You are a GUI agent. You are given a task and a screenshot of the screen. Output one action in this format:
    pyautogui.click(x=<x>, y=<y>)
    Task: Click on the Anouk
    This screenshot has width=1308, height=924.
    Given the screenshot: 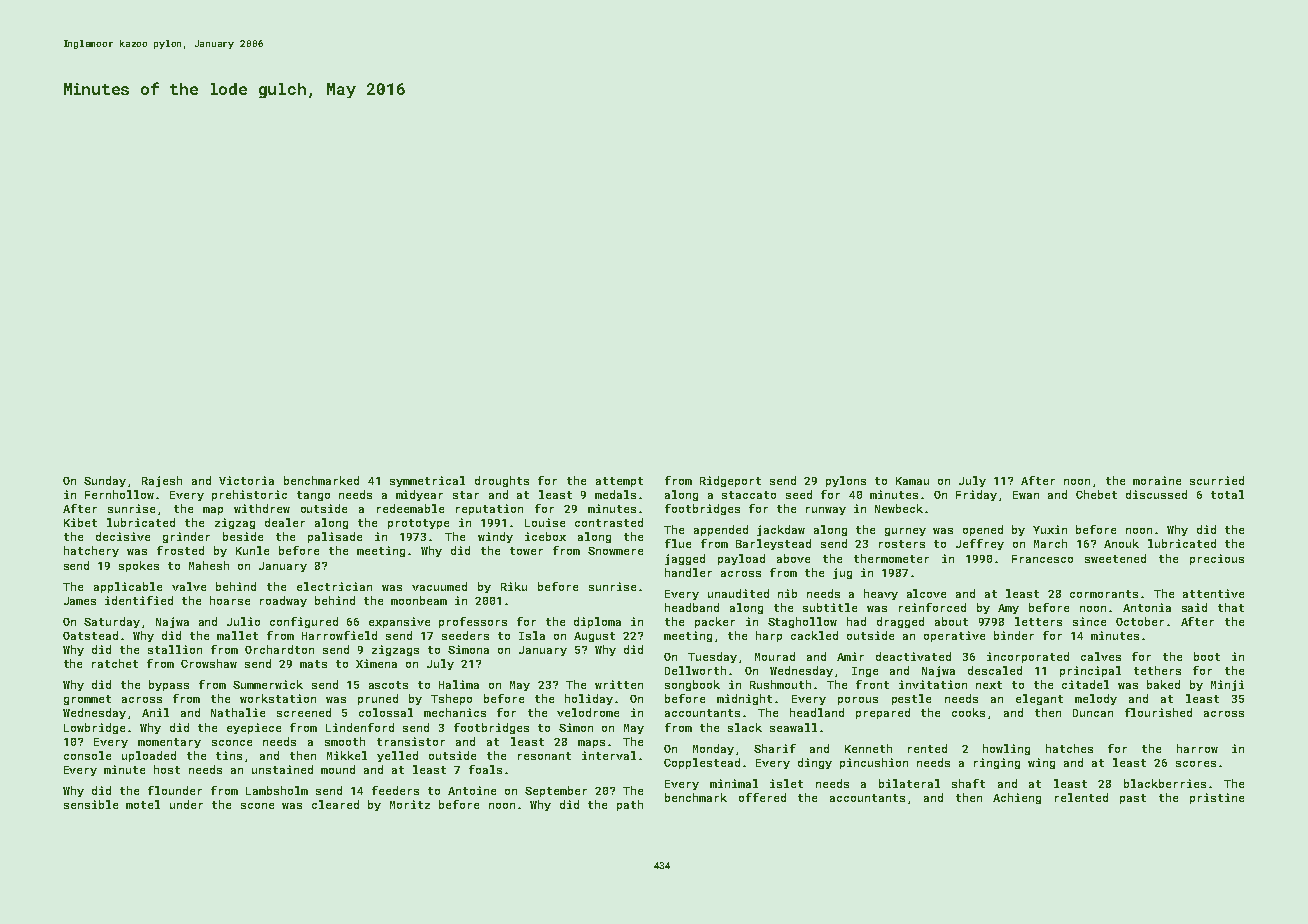 What is the action you would take?
    pyautogui.click(x=1121, y=543)
